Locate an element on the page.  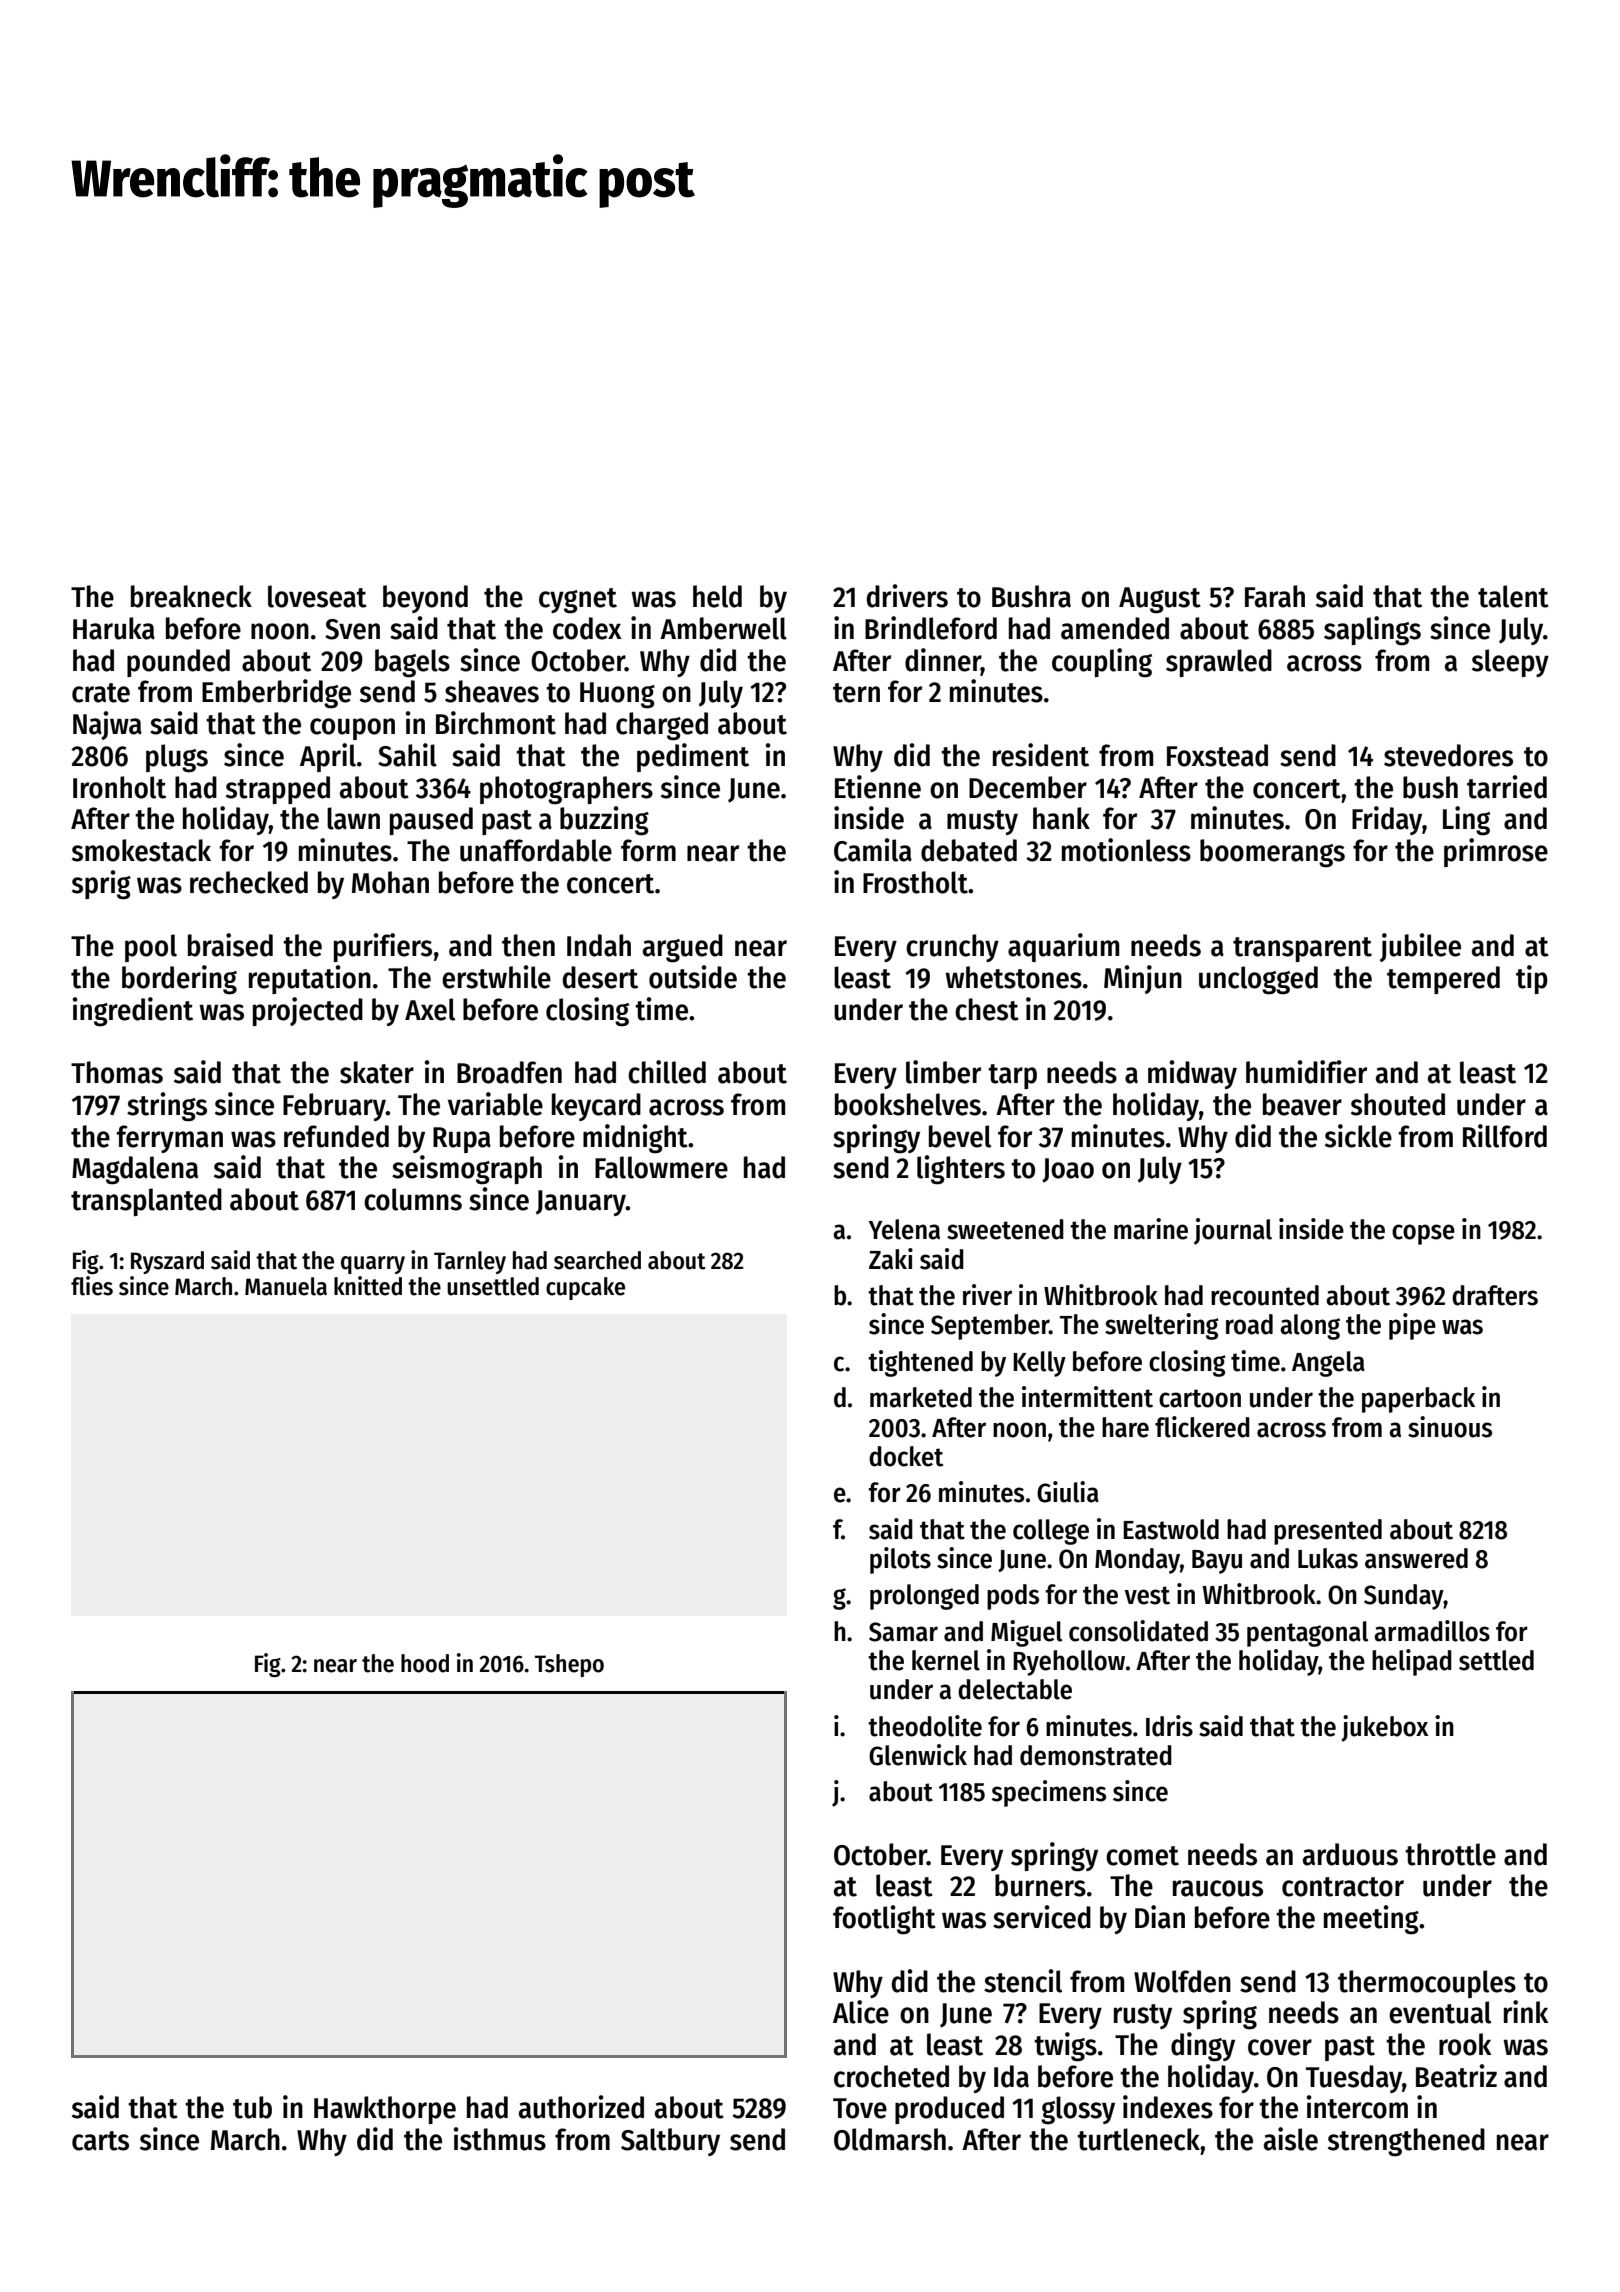
hood is located at coordinates (425, 1663).
